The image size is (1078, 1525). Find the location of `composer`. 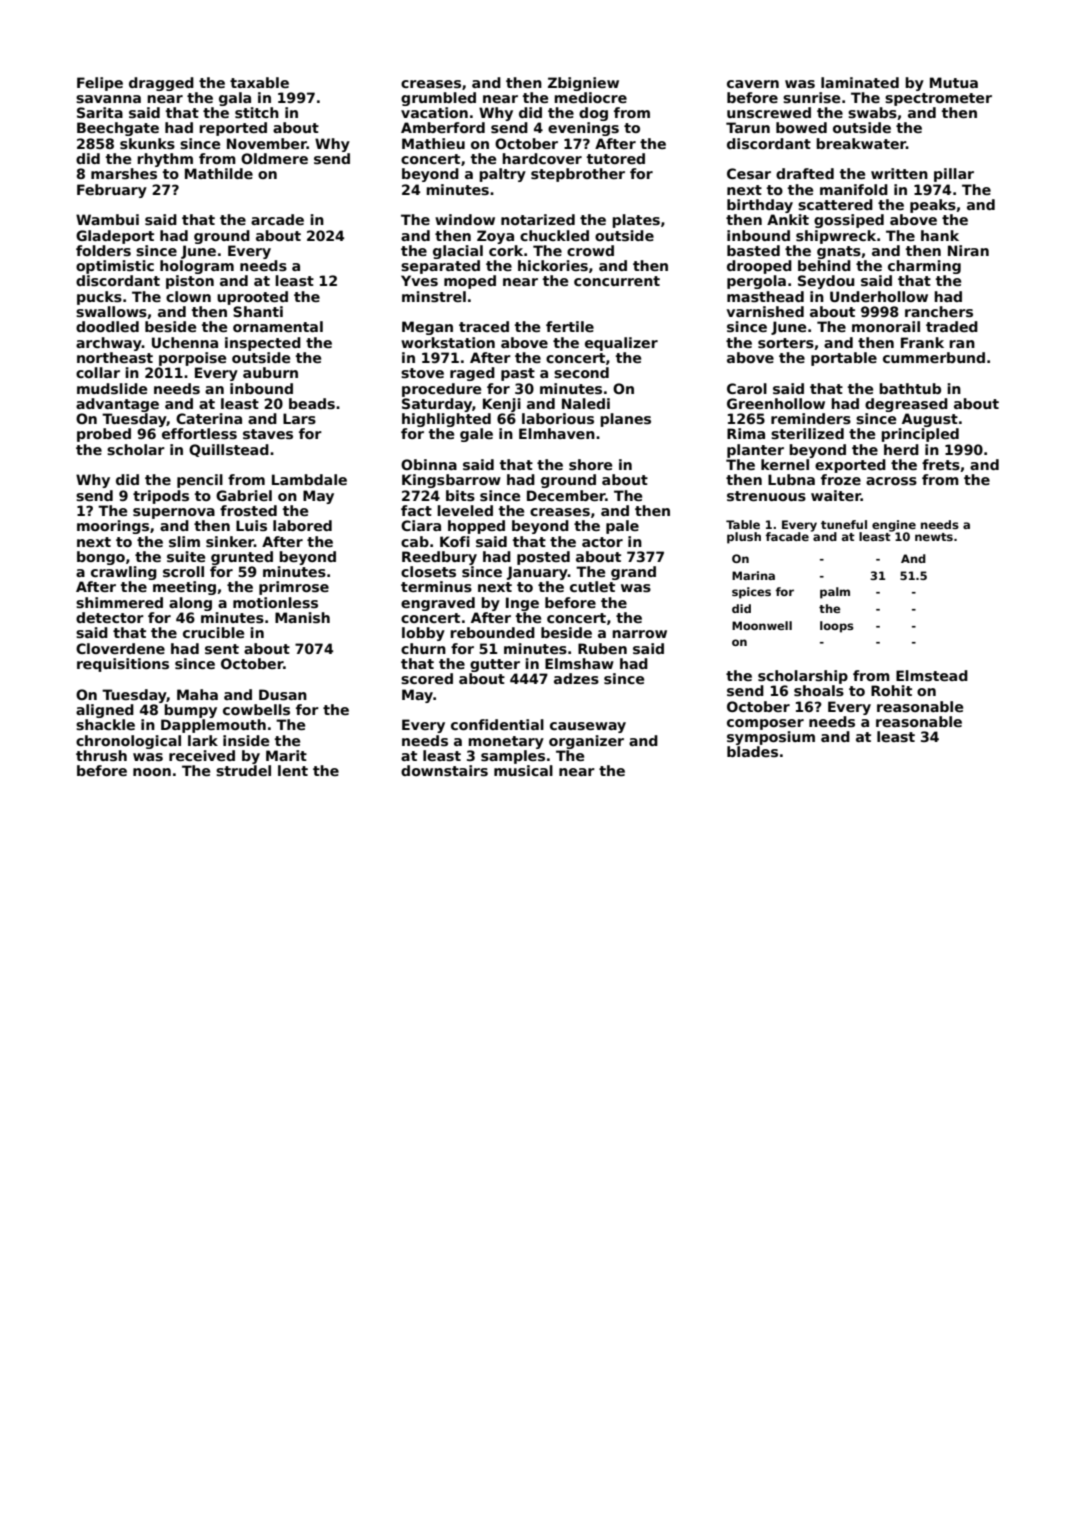

composer is located at coordinates (765, 724).
